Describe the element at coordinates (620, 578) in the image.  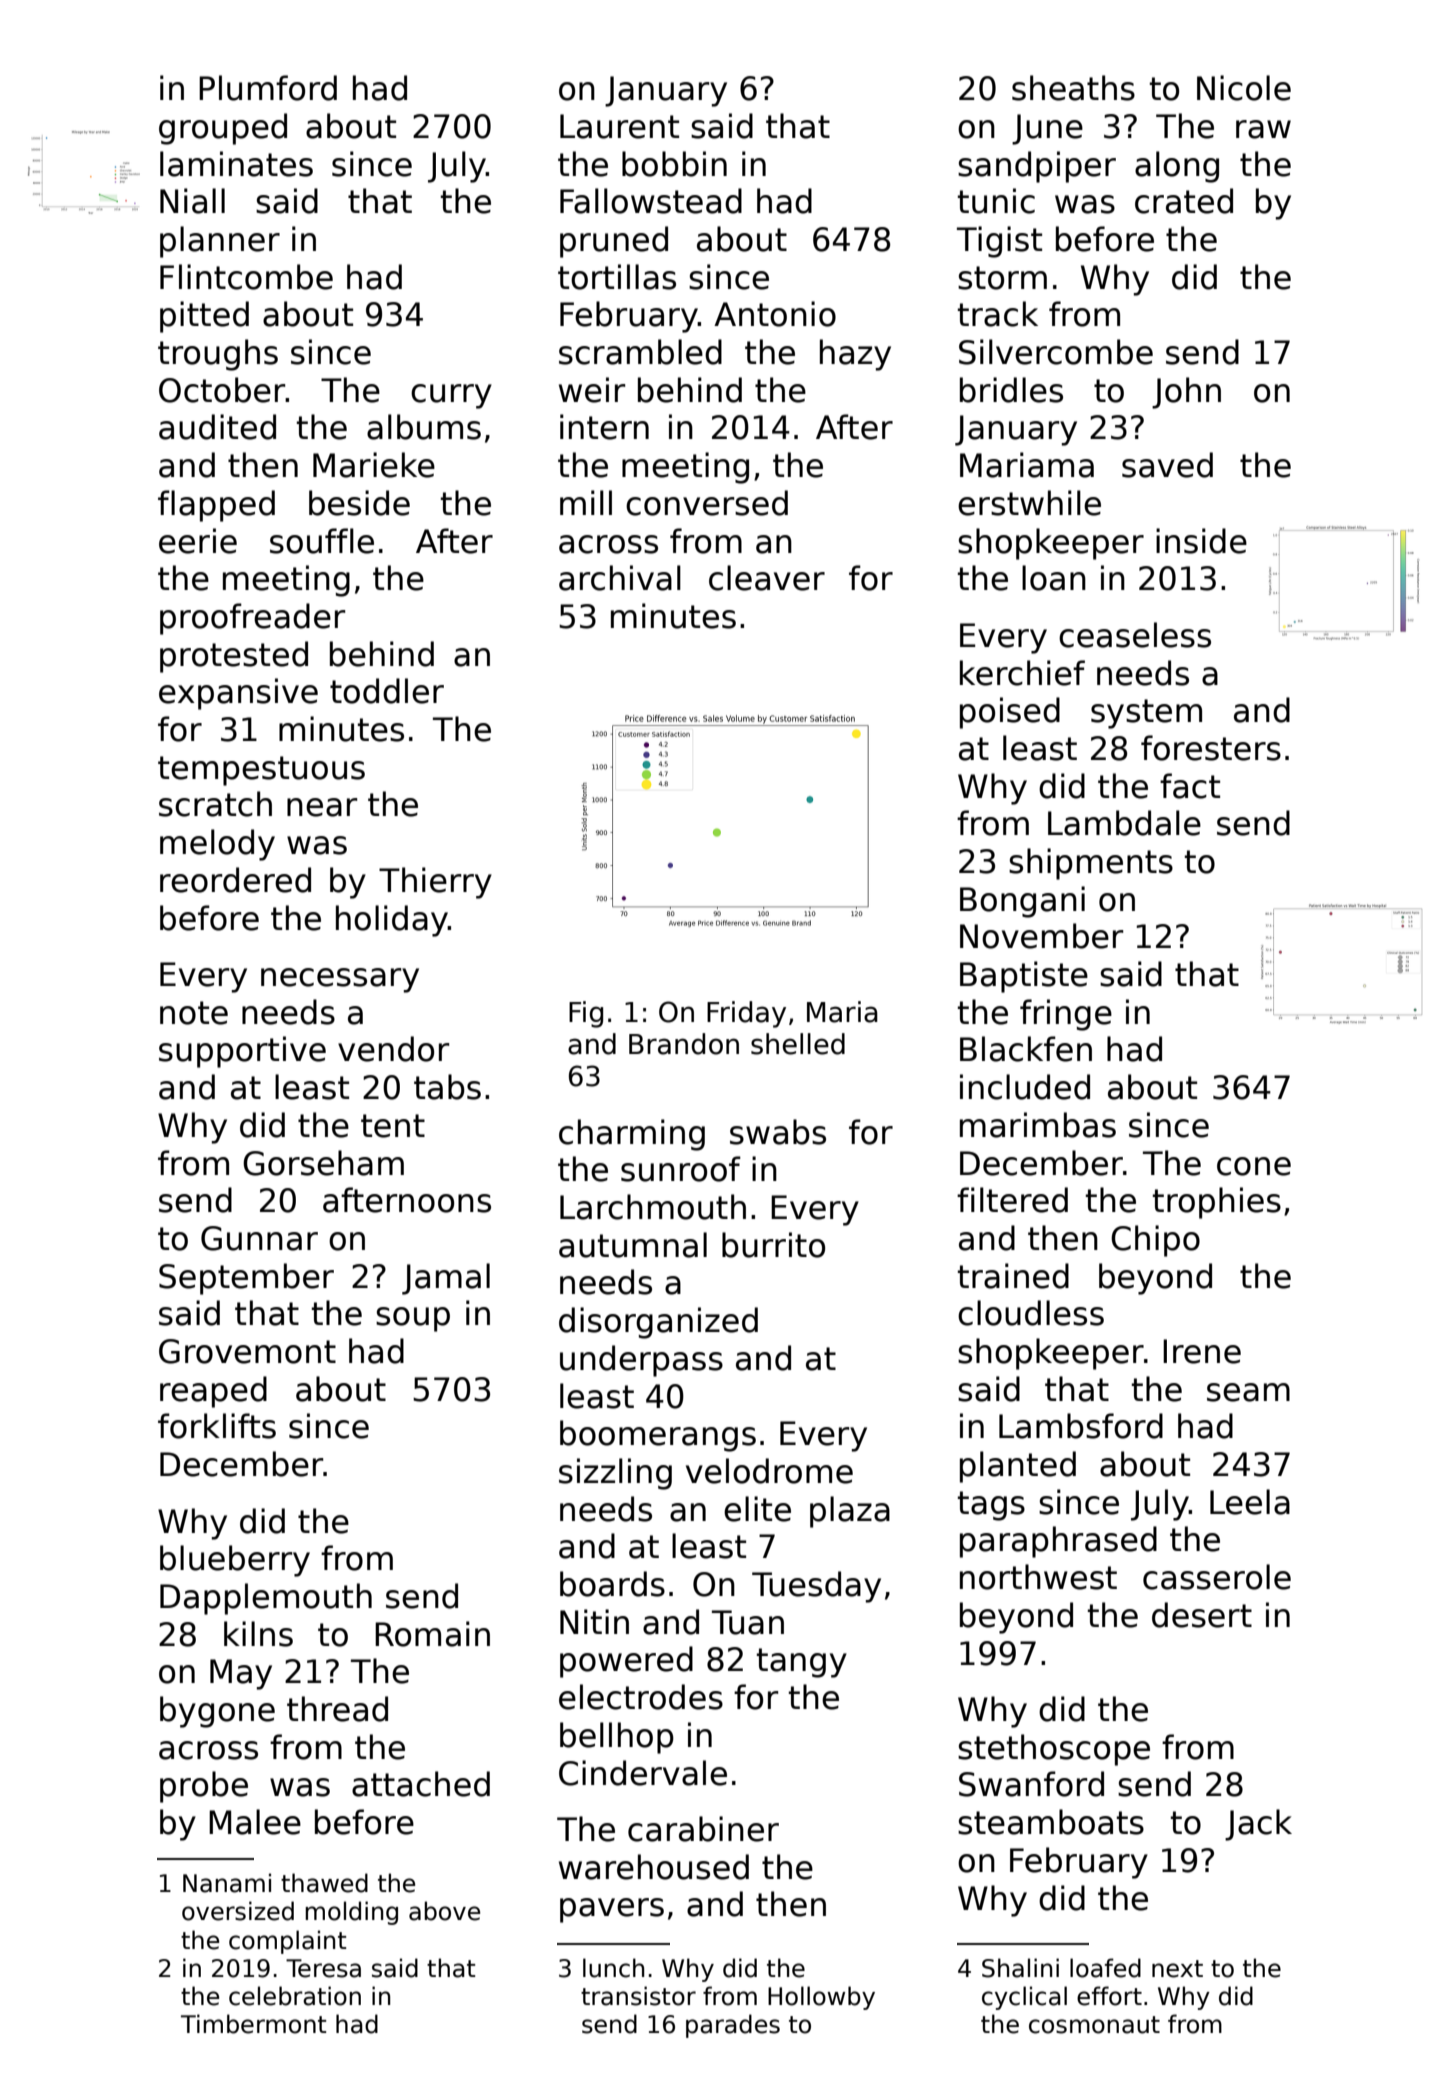
I see `archival` at that location.
